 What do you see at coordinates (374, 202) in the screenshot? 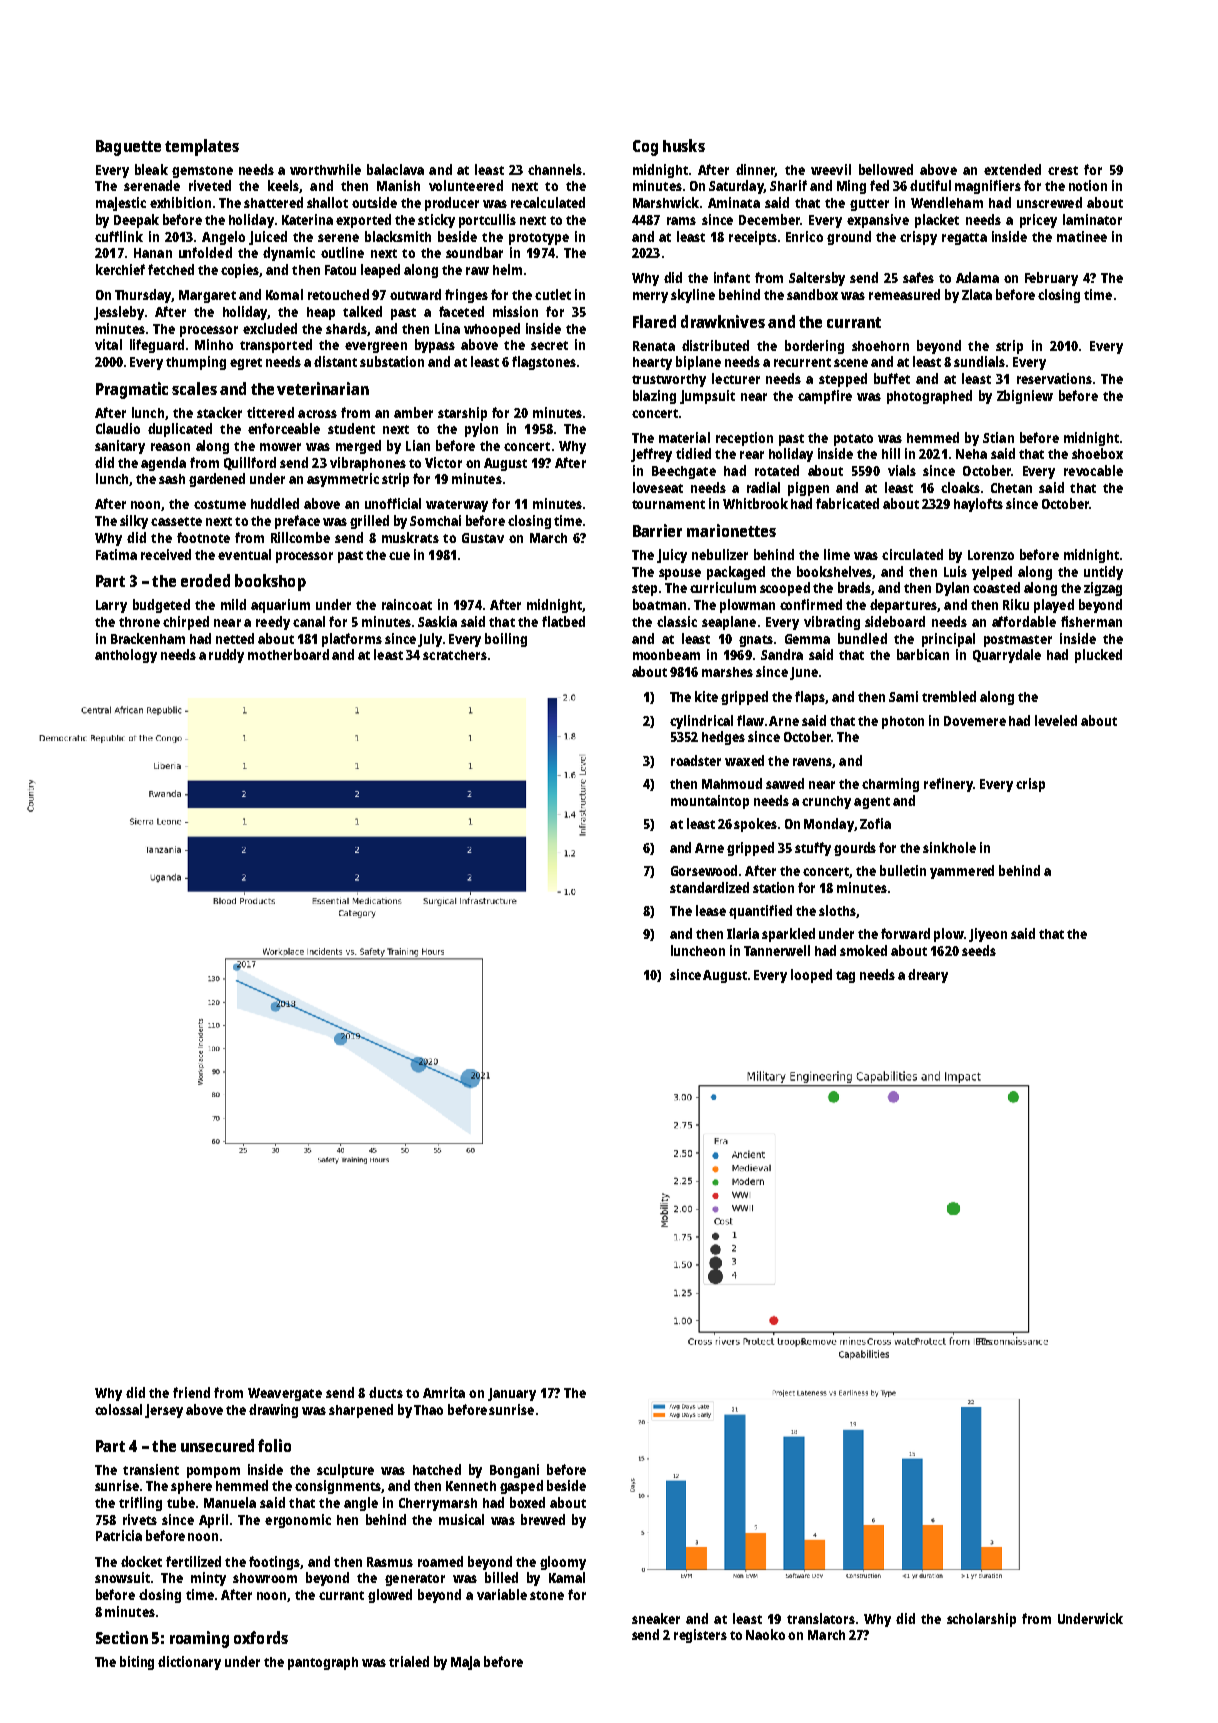
I see `outside` at bounding box center [374, 202].
